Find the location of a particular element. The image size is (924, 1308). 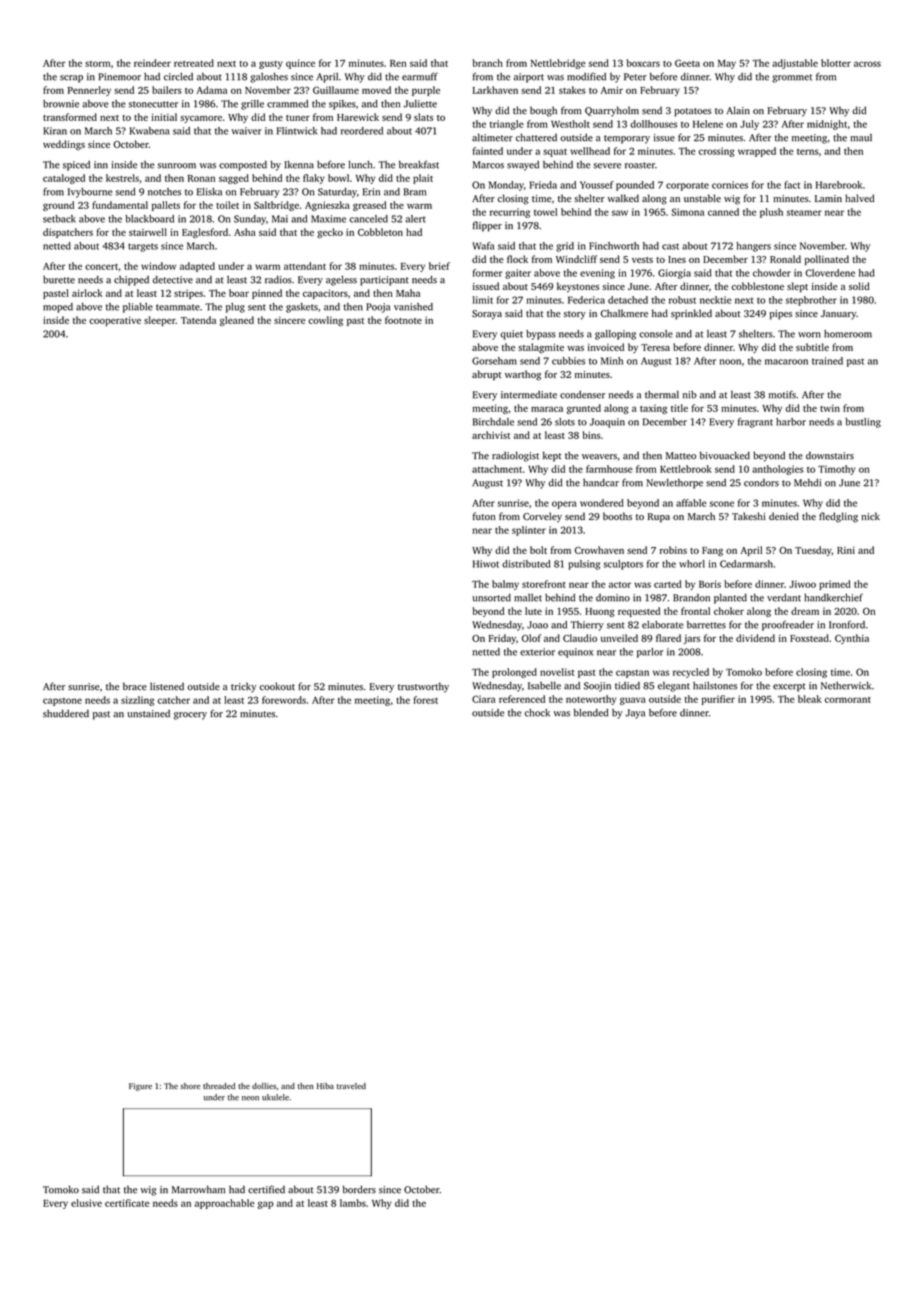

hailstones is located at coordinates (715, 686).
